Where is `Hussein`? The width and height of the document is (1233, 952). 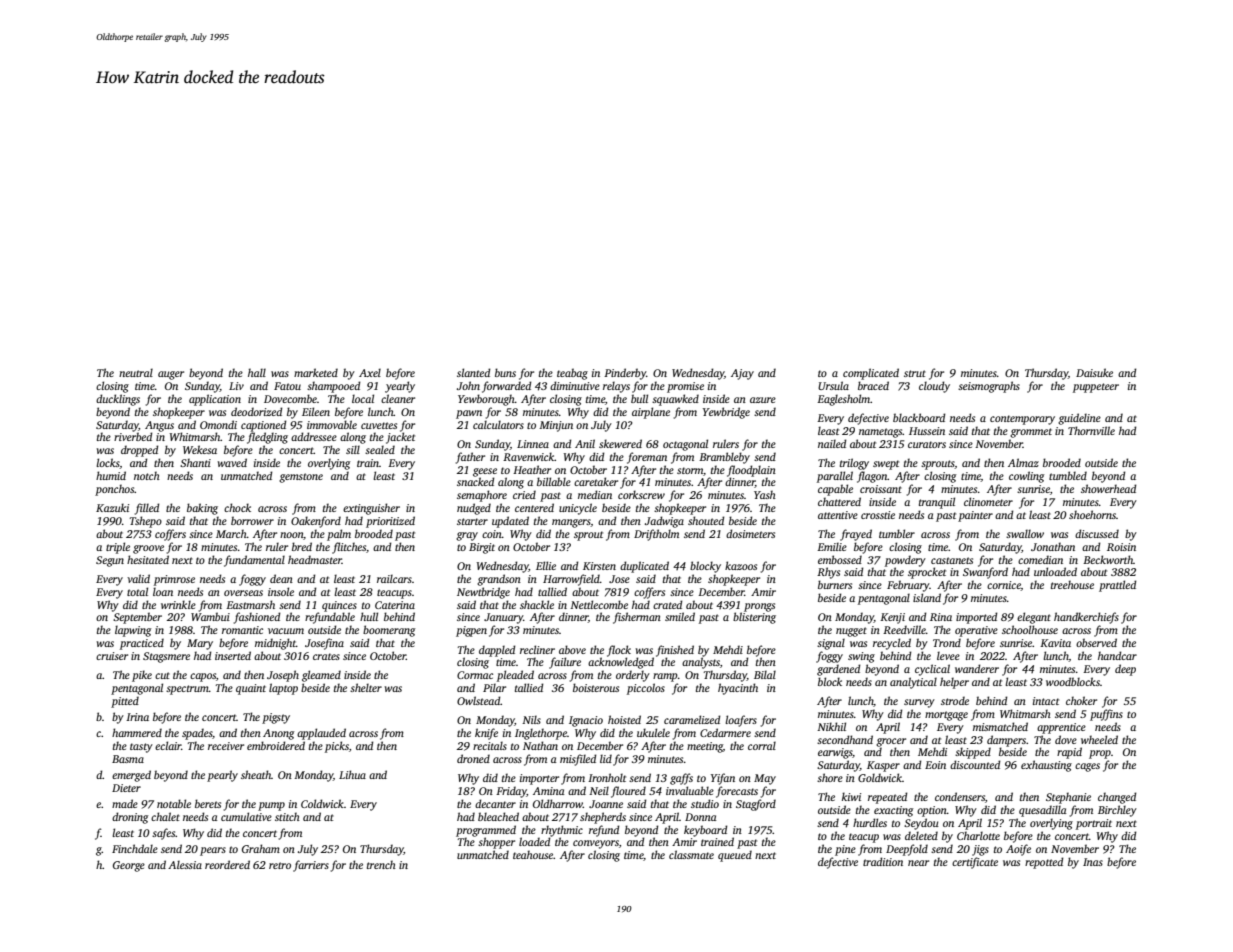
Hussein is located at coordinates (927, 431).
